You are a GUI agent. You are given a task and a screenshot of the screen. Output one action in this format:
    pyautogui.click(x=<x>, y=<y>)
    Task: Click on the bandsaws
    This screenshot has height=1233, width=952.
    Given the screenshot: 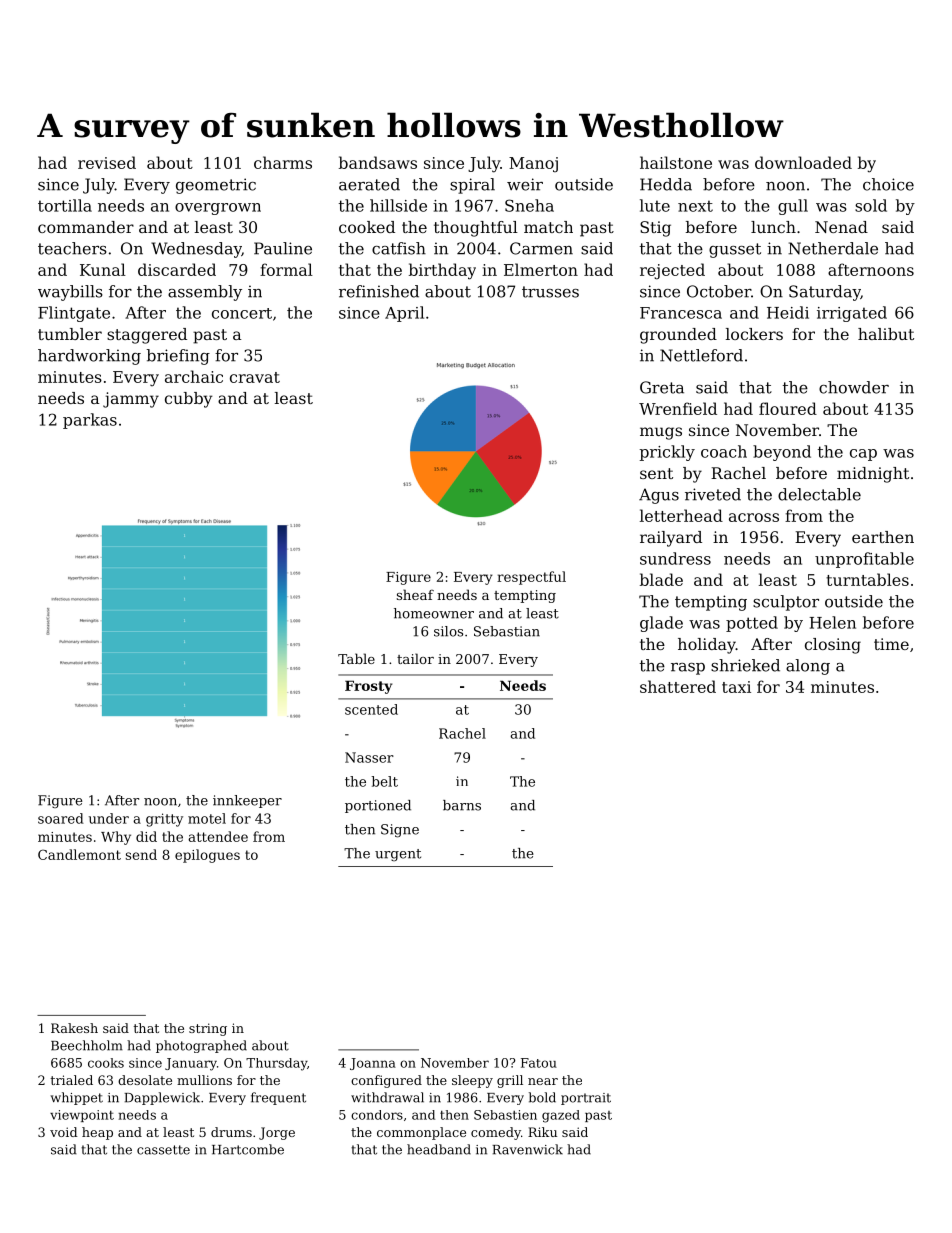 What is the action you would take?
    pyautogui.click(x=378, y=162)
